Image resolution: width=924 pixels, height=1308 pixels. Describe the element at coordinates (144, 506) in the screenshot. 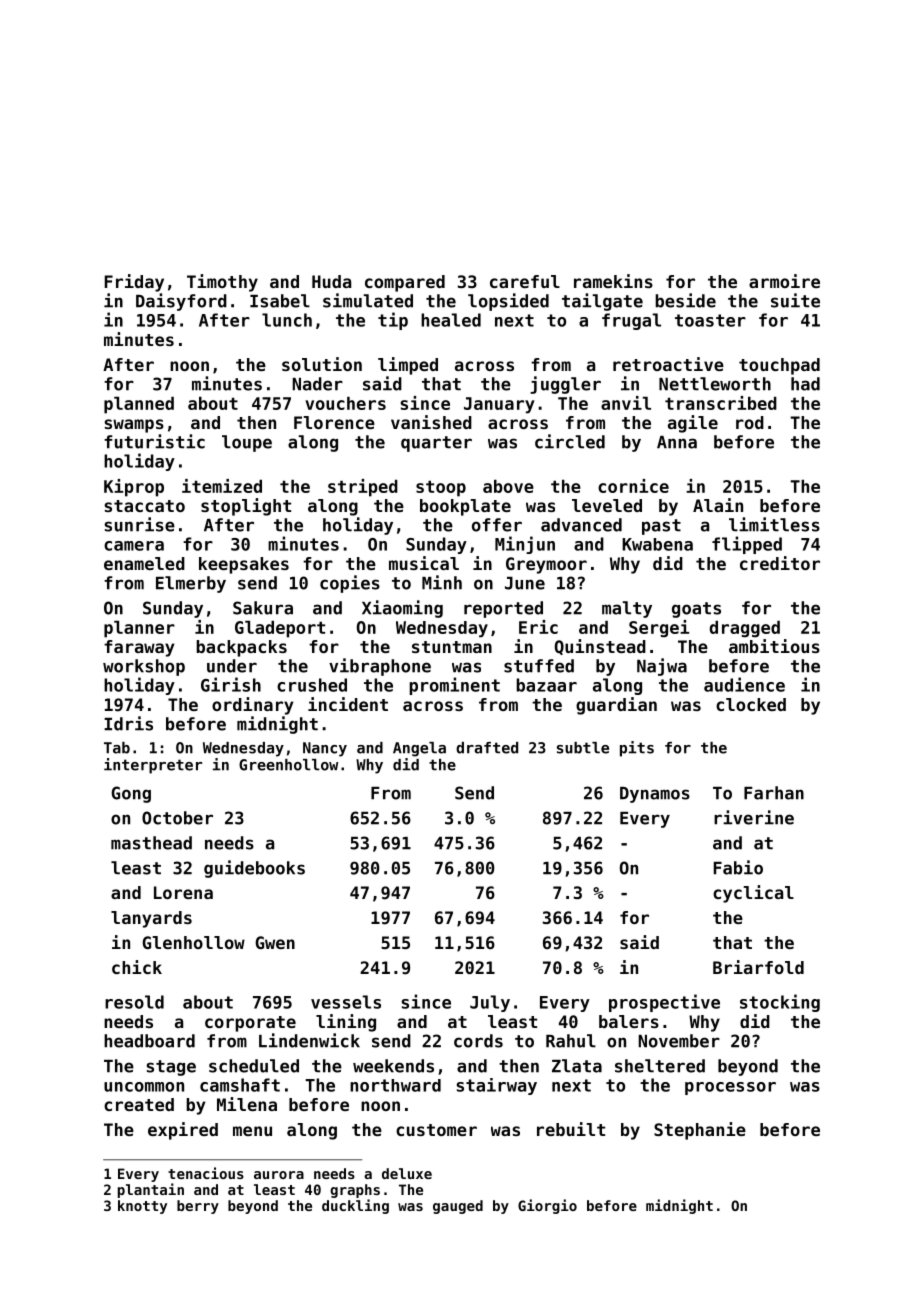

I see `staccato` at that location.
